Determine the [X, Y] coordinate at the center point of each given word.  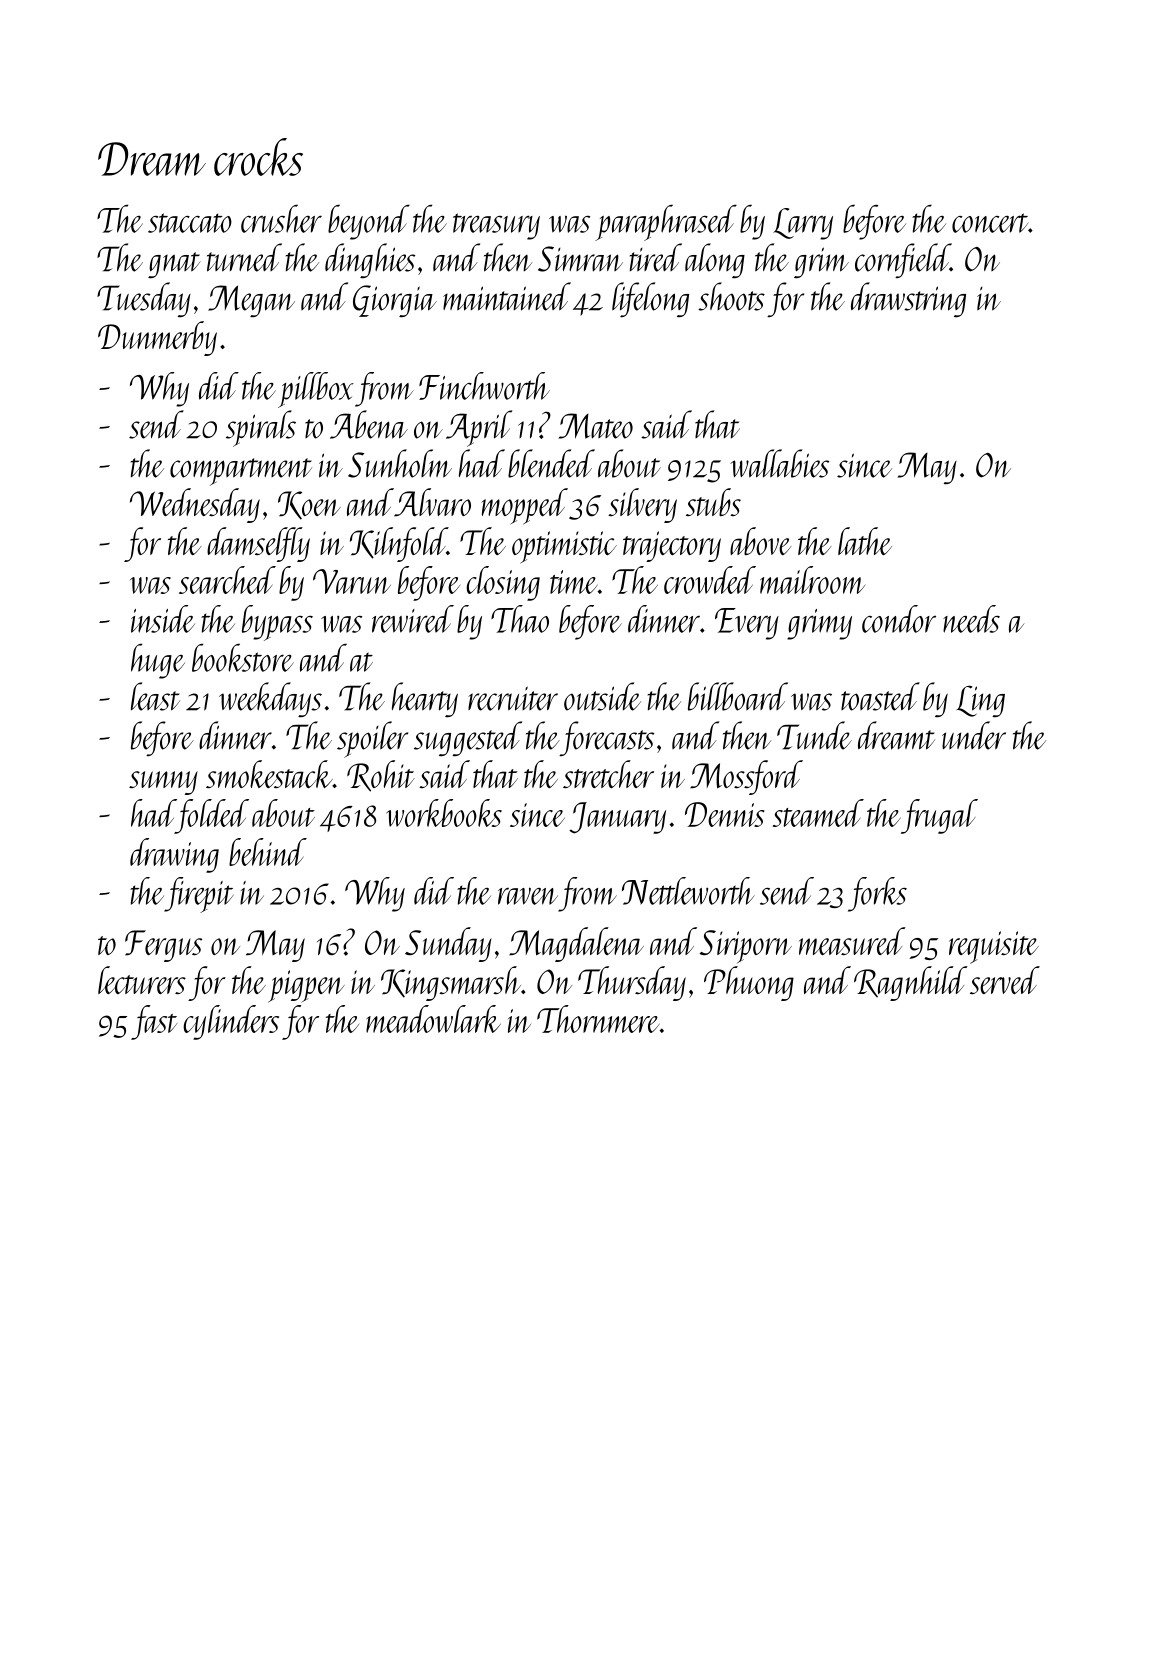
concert [990, 223]
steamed [818, 813]
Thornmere [598, 1019]
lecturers [142, 980]
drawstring [908, 299]
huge [158, 661]
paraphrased [666, 222]
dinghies [370, 260]
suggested [468, 738]
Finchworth [484, 386]
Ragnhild [911, 983]
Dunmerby [157, 338]
